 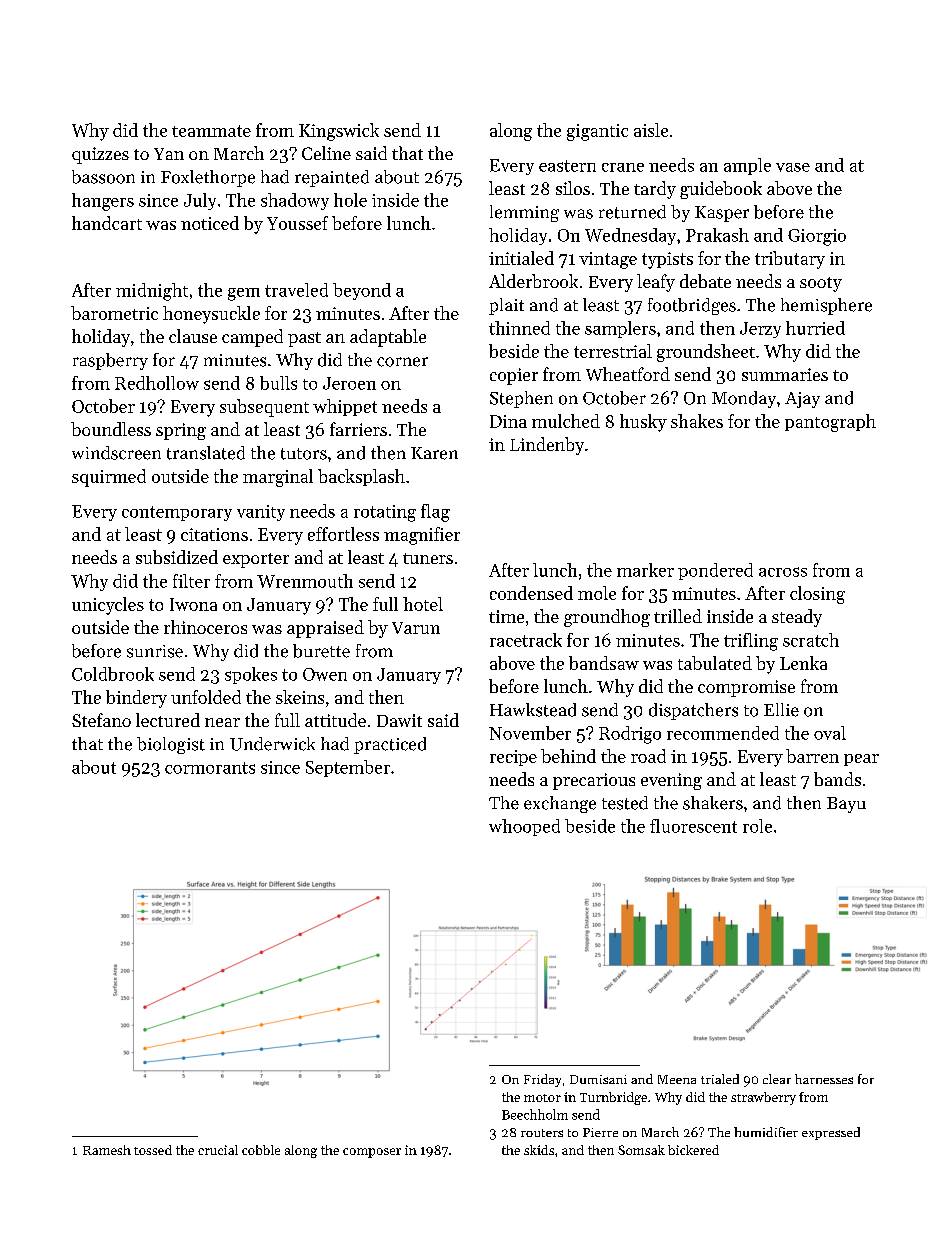 What do you see at coordinates (693, 826) in the screenshot?
I see `fluorescent` at bounding box center [693, 826].
